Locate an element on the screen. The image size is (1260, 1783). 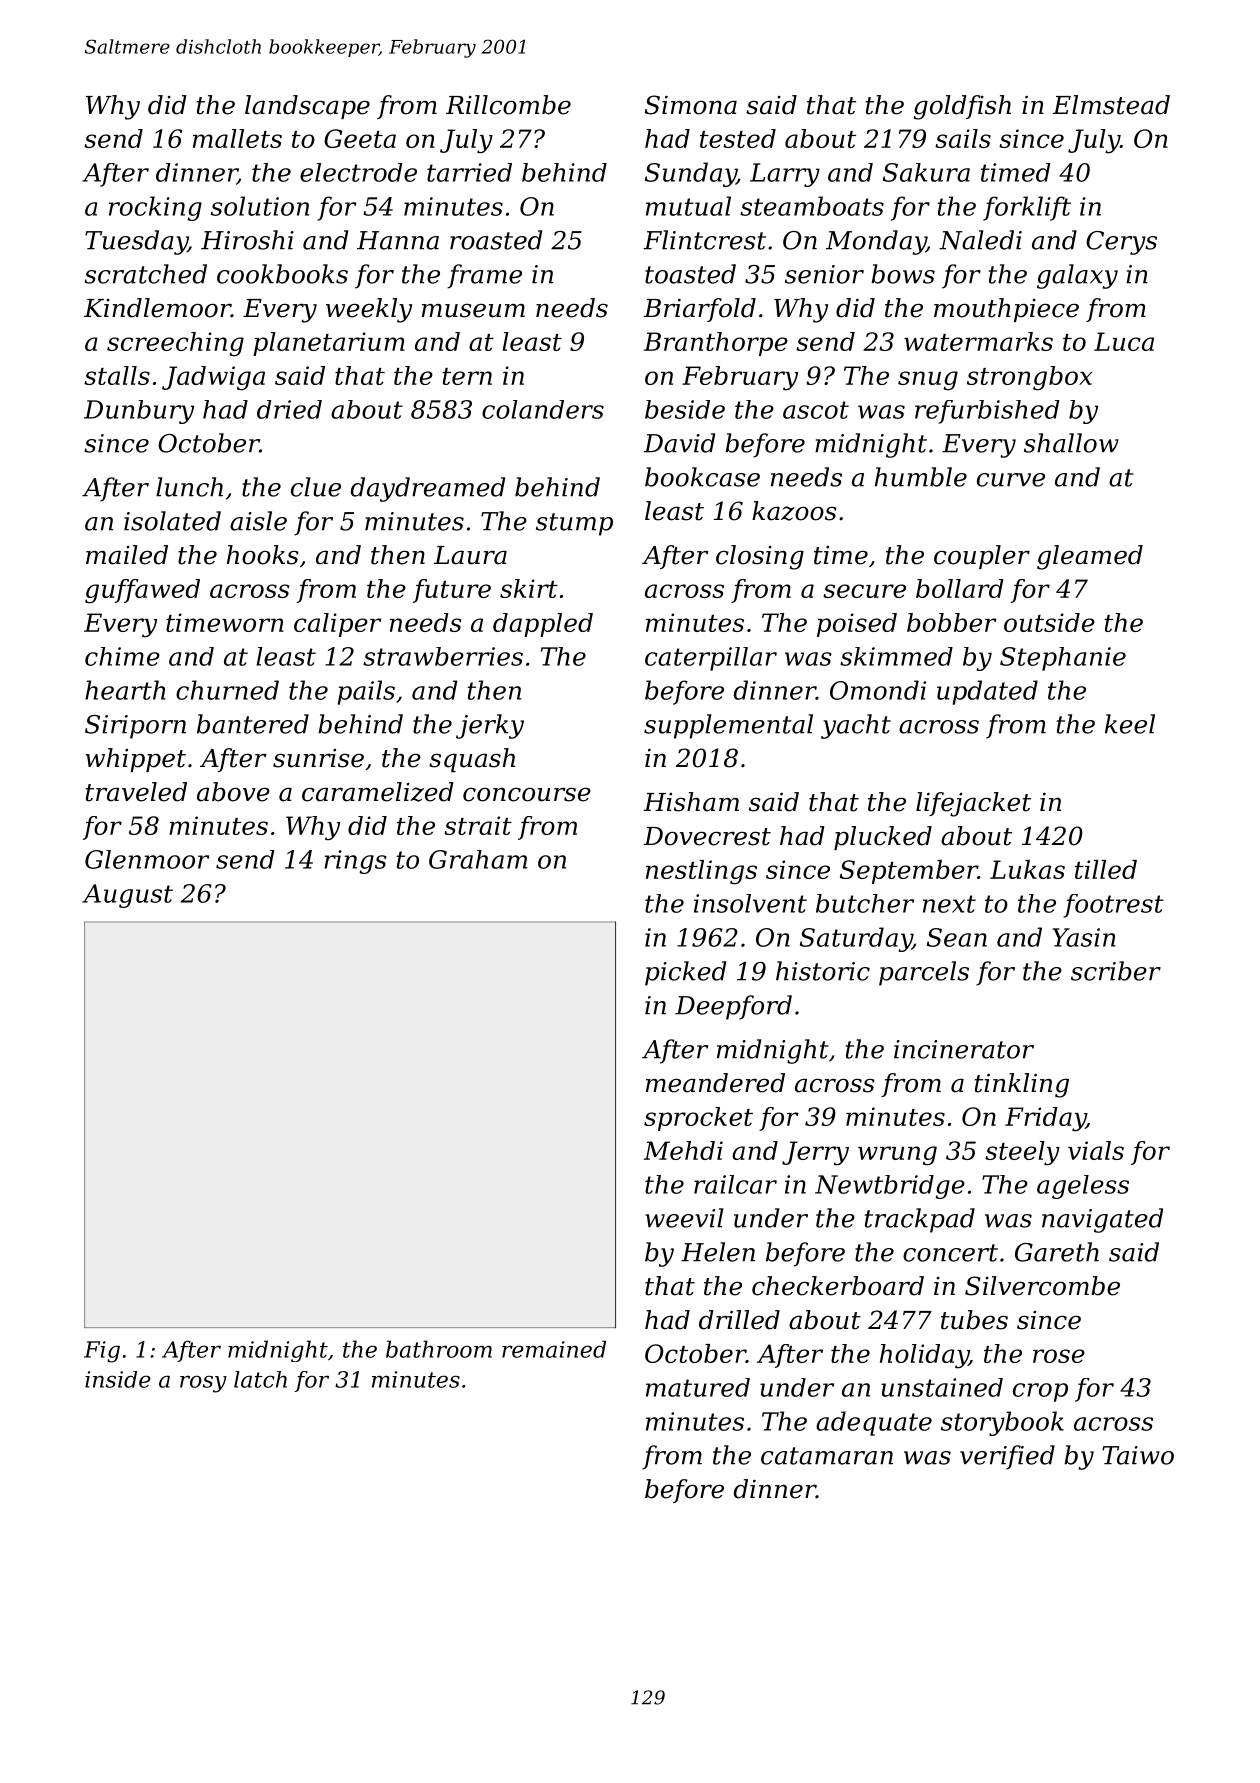
vials is located at coordinates (1096, 1150).
